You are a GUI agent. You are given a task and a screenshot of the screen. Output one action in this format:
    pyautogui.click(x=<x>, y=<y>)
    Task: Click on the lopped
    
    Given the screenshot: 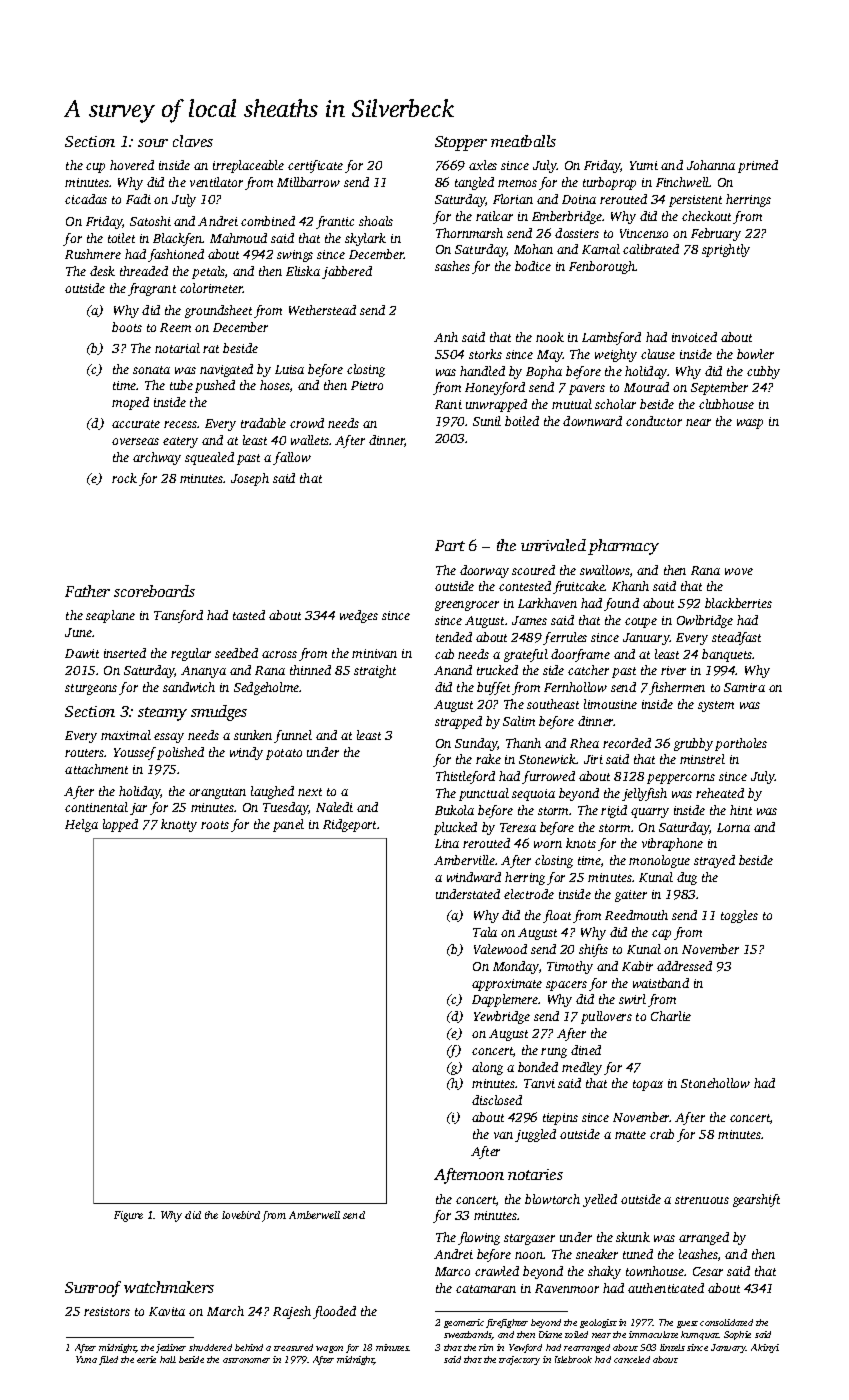 What is the action you would take?
    pyautogui.click(x=120, y=825)
